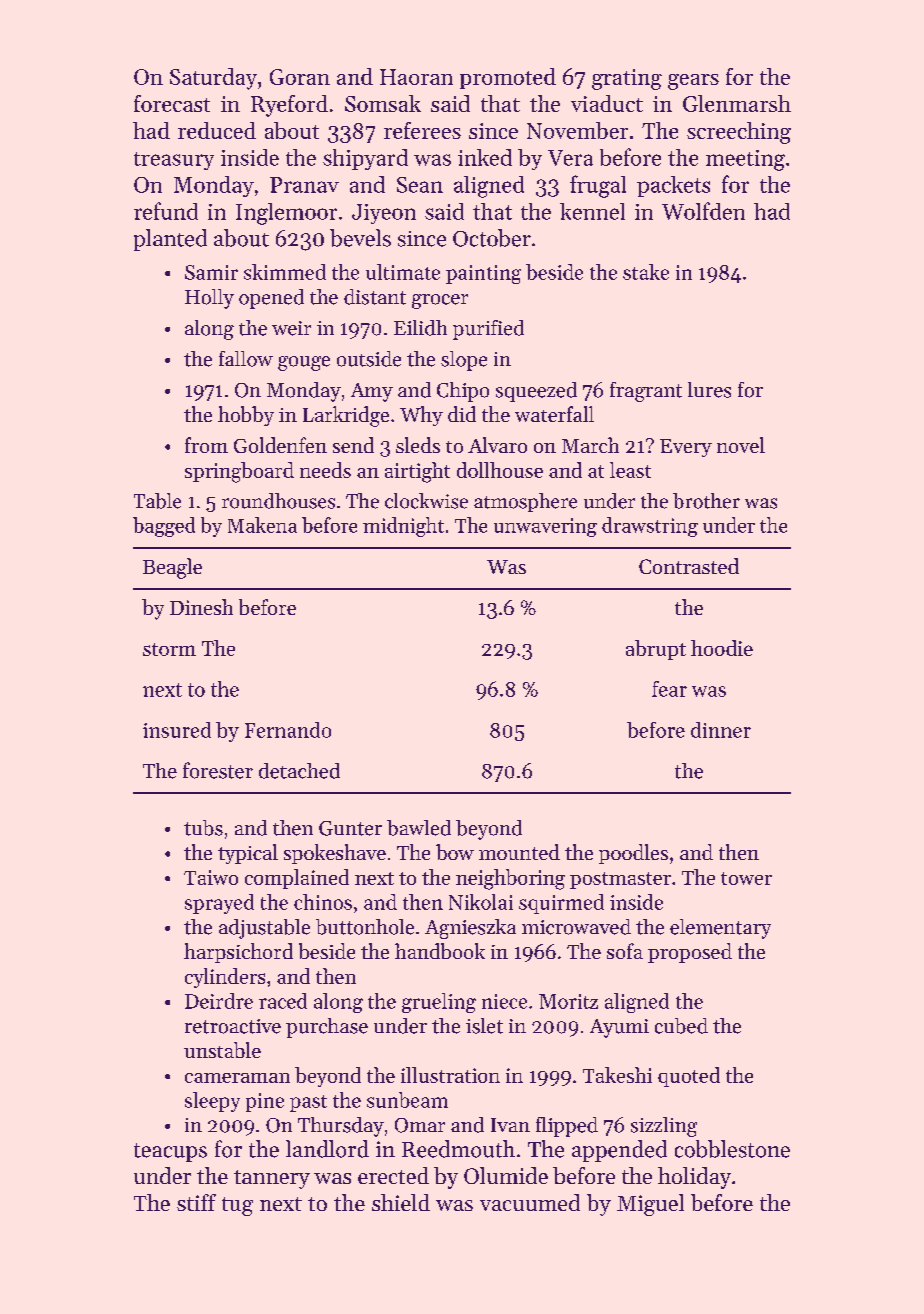  Describe the element at coordinates (669, 689) in the image. I see `fear` at that location.
